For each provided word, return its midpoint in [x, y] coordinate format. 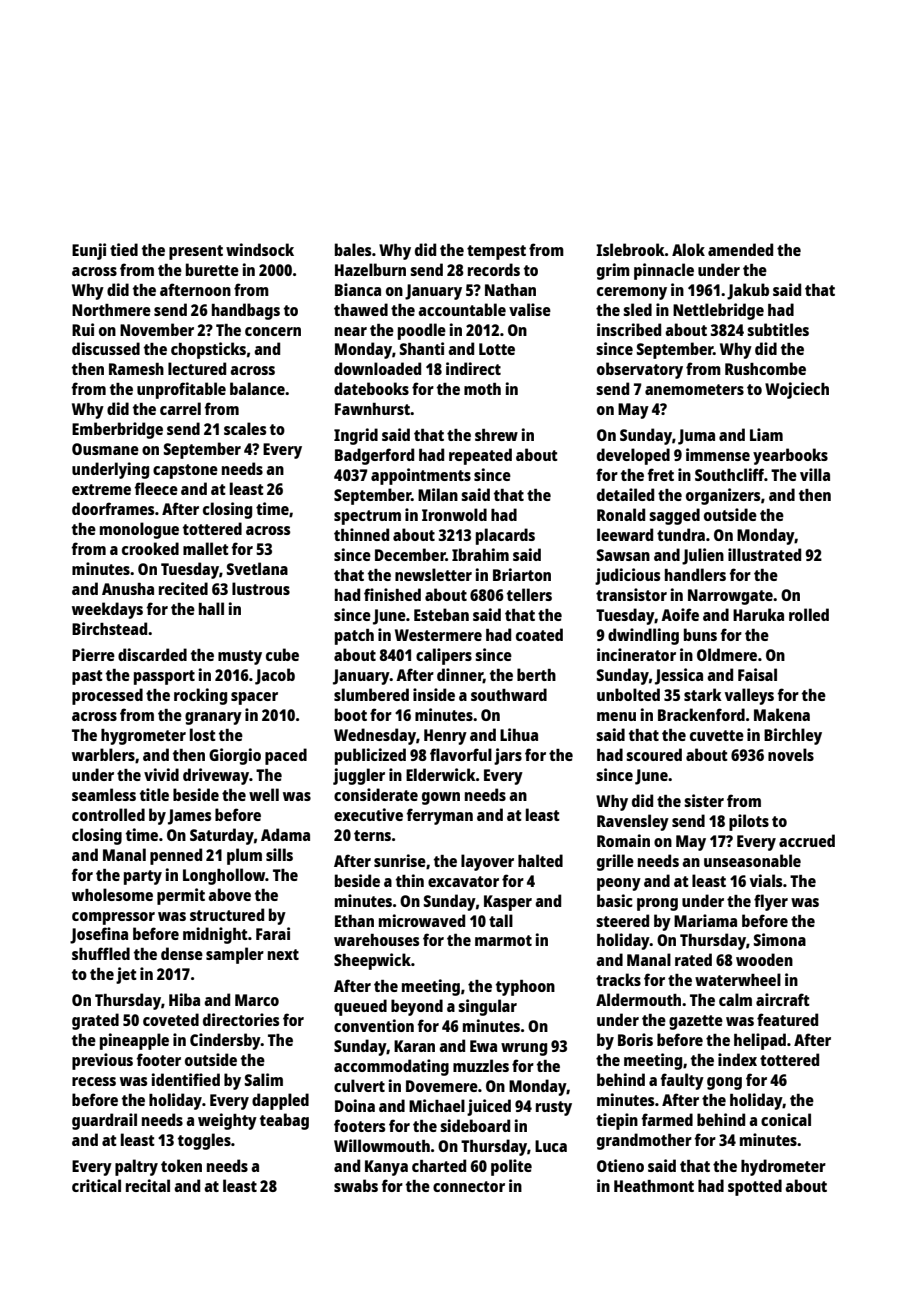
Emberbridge [117, 430]
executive [368, 814]
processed [107, 696]
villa [815, 474]
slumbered [371, 694]
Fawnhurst [372, 409]
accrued [807, 840]
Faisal [757, 674]
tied [124, 249]
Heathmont [654, 1186]
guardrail [104, 1121]
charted [439, 1165]
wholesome [112, 894]
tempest [496, 252]
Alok [688, 249]
